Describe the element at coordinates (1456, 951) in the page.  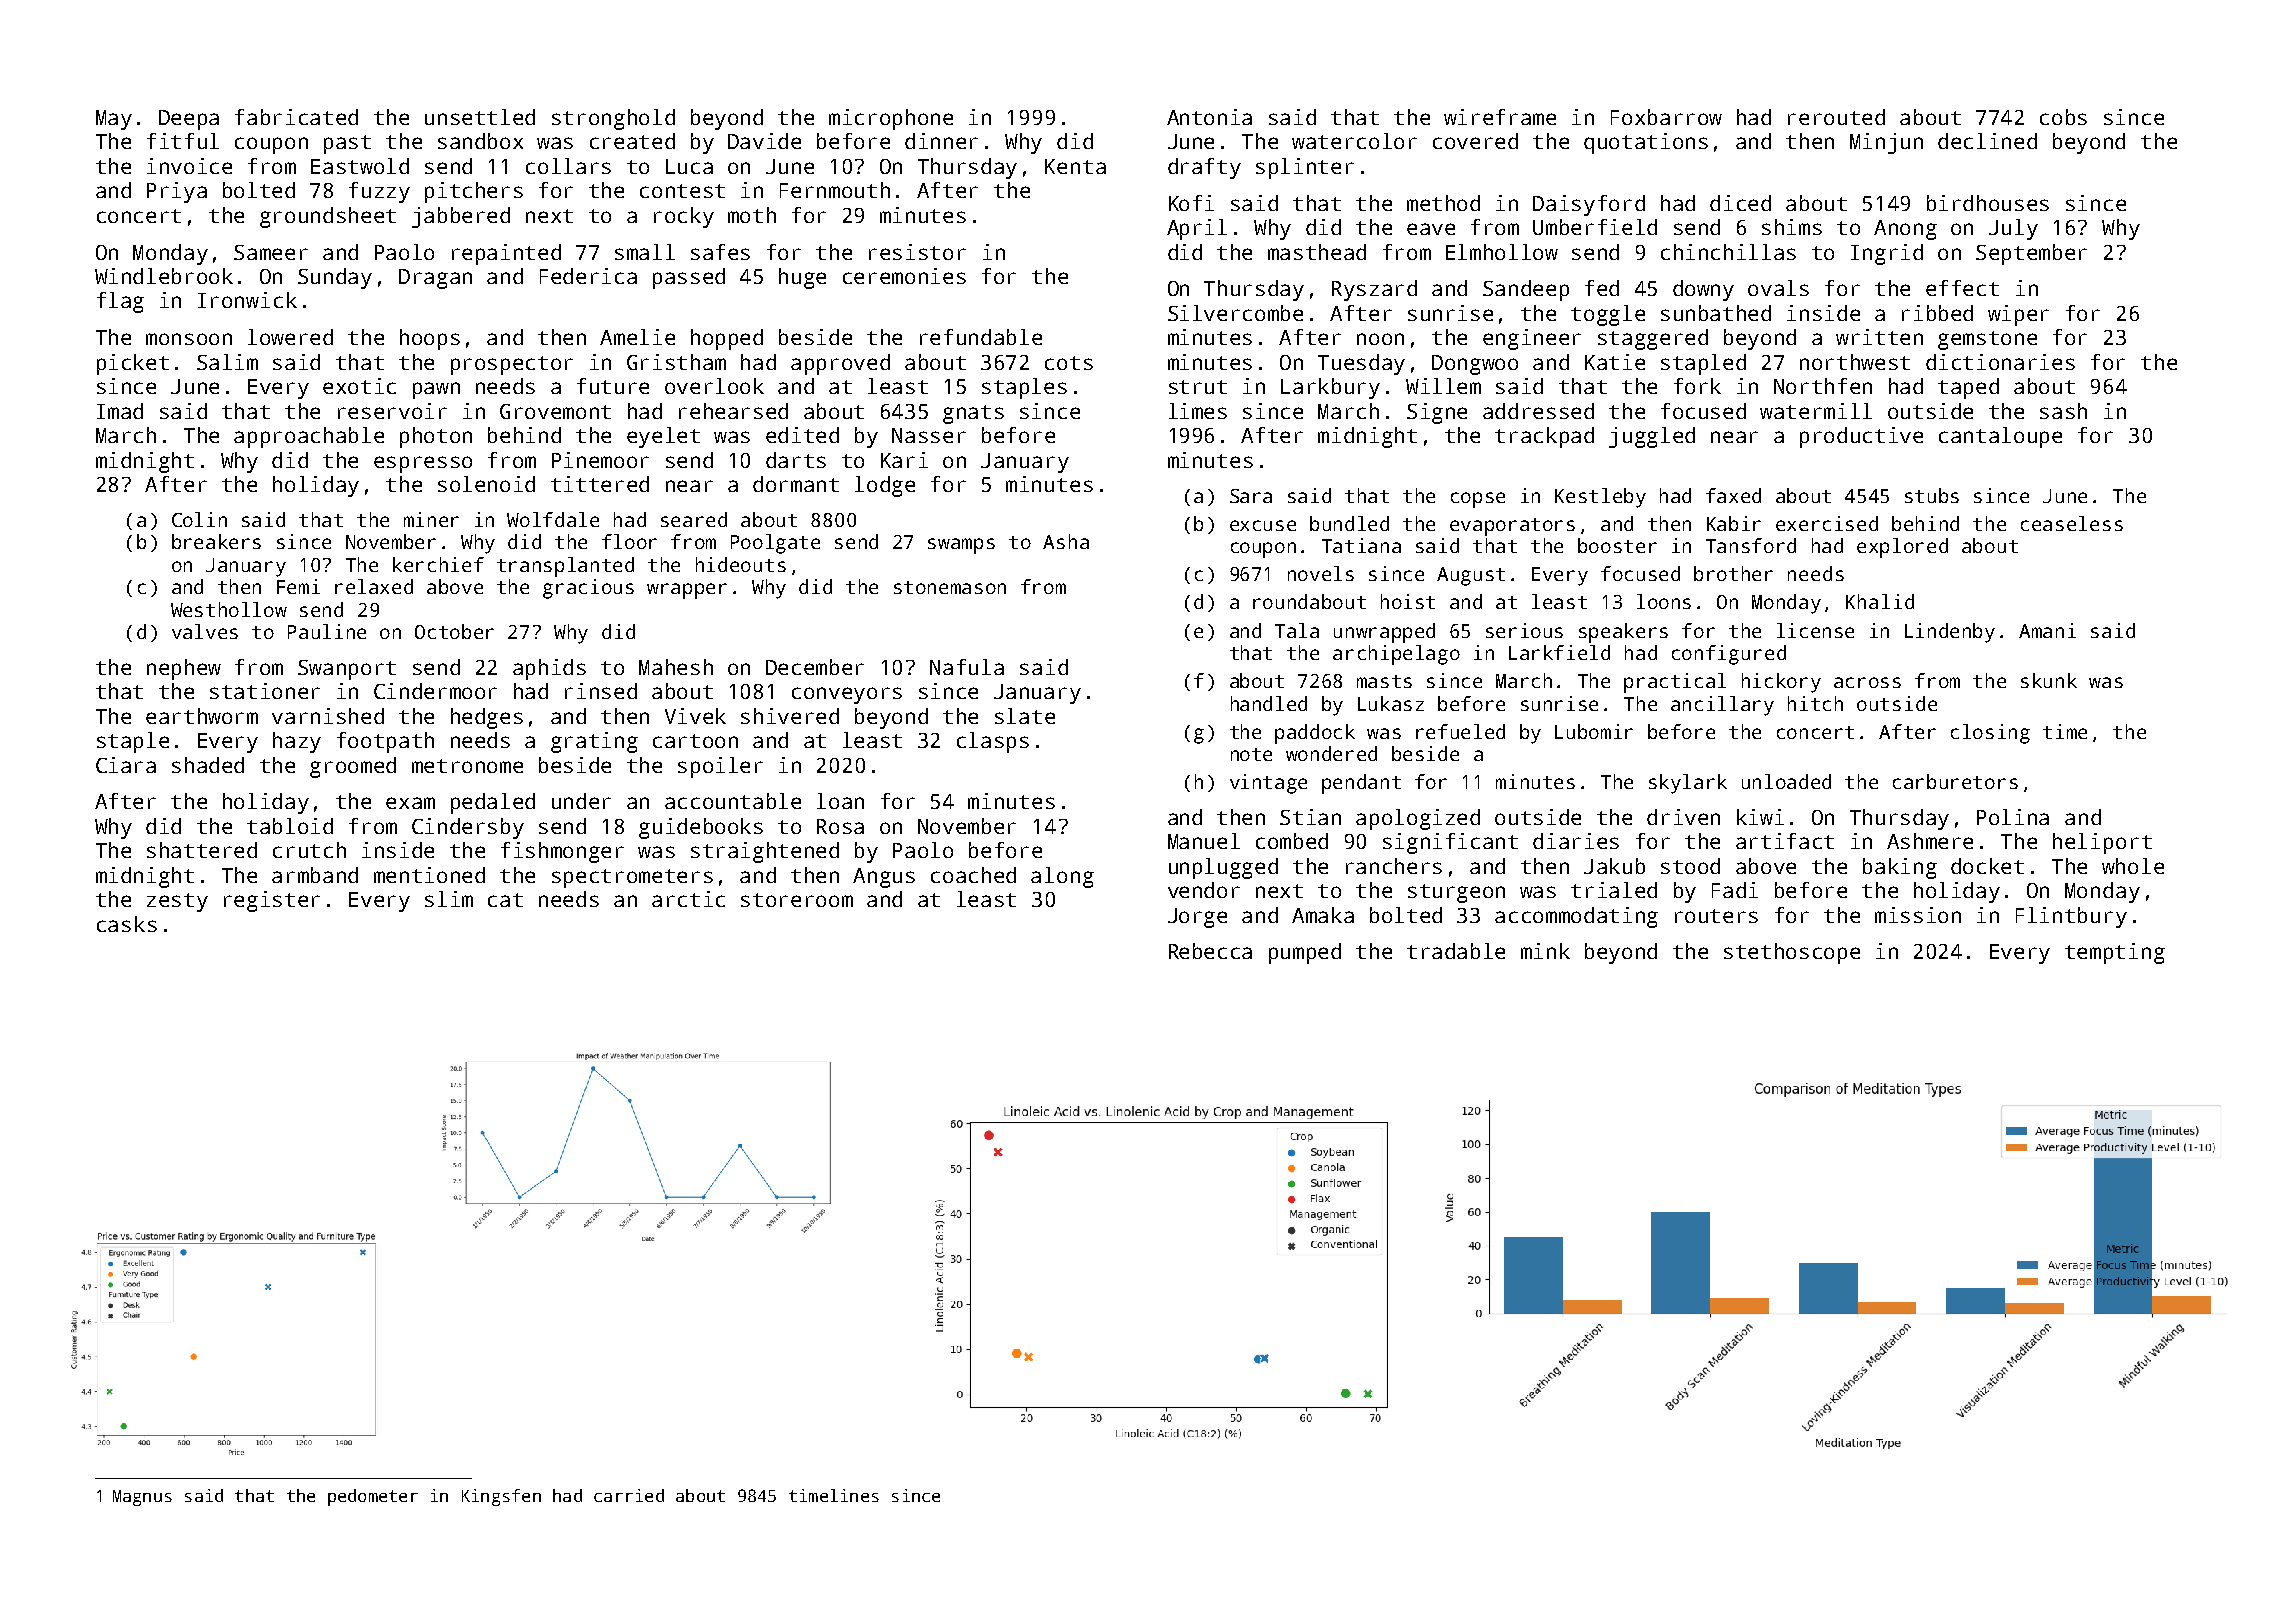
I see `tradable` at that location.
